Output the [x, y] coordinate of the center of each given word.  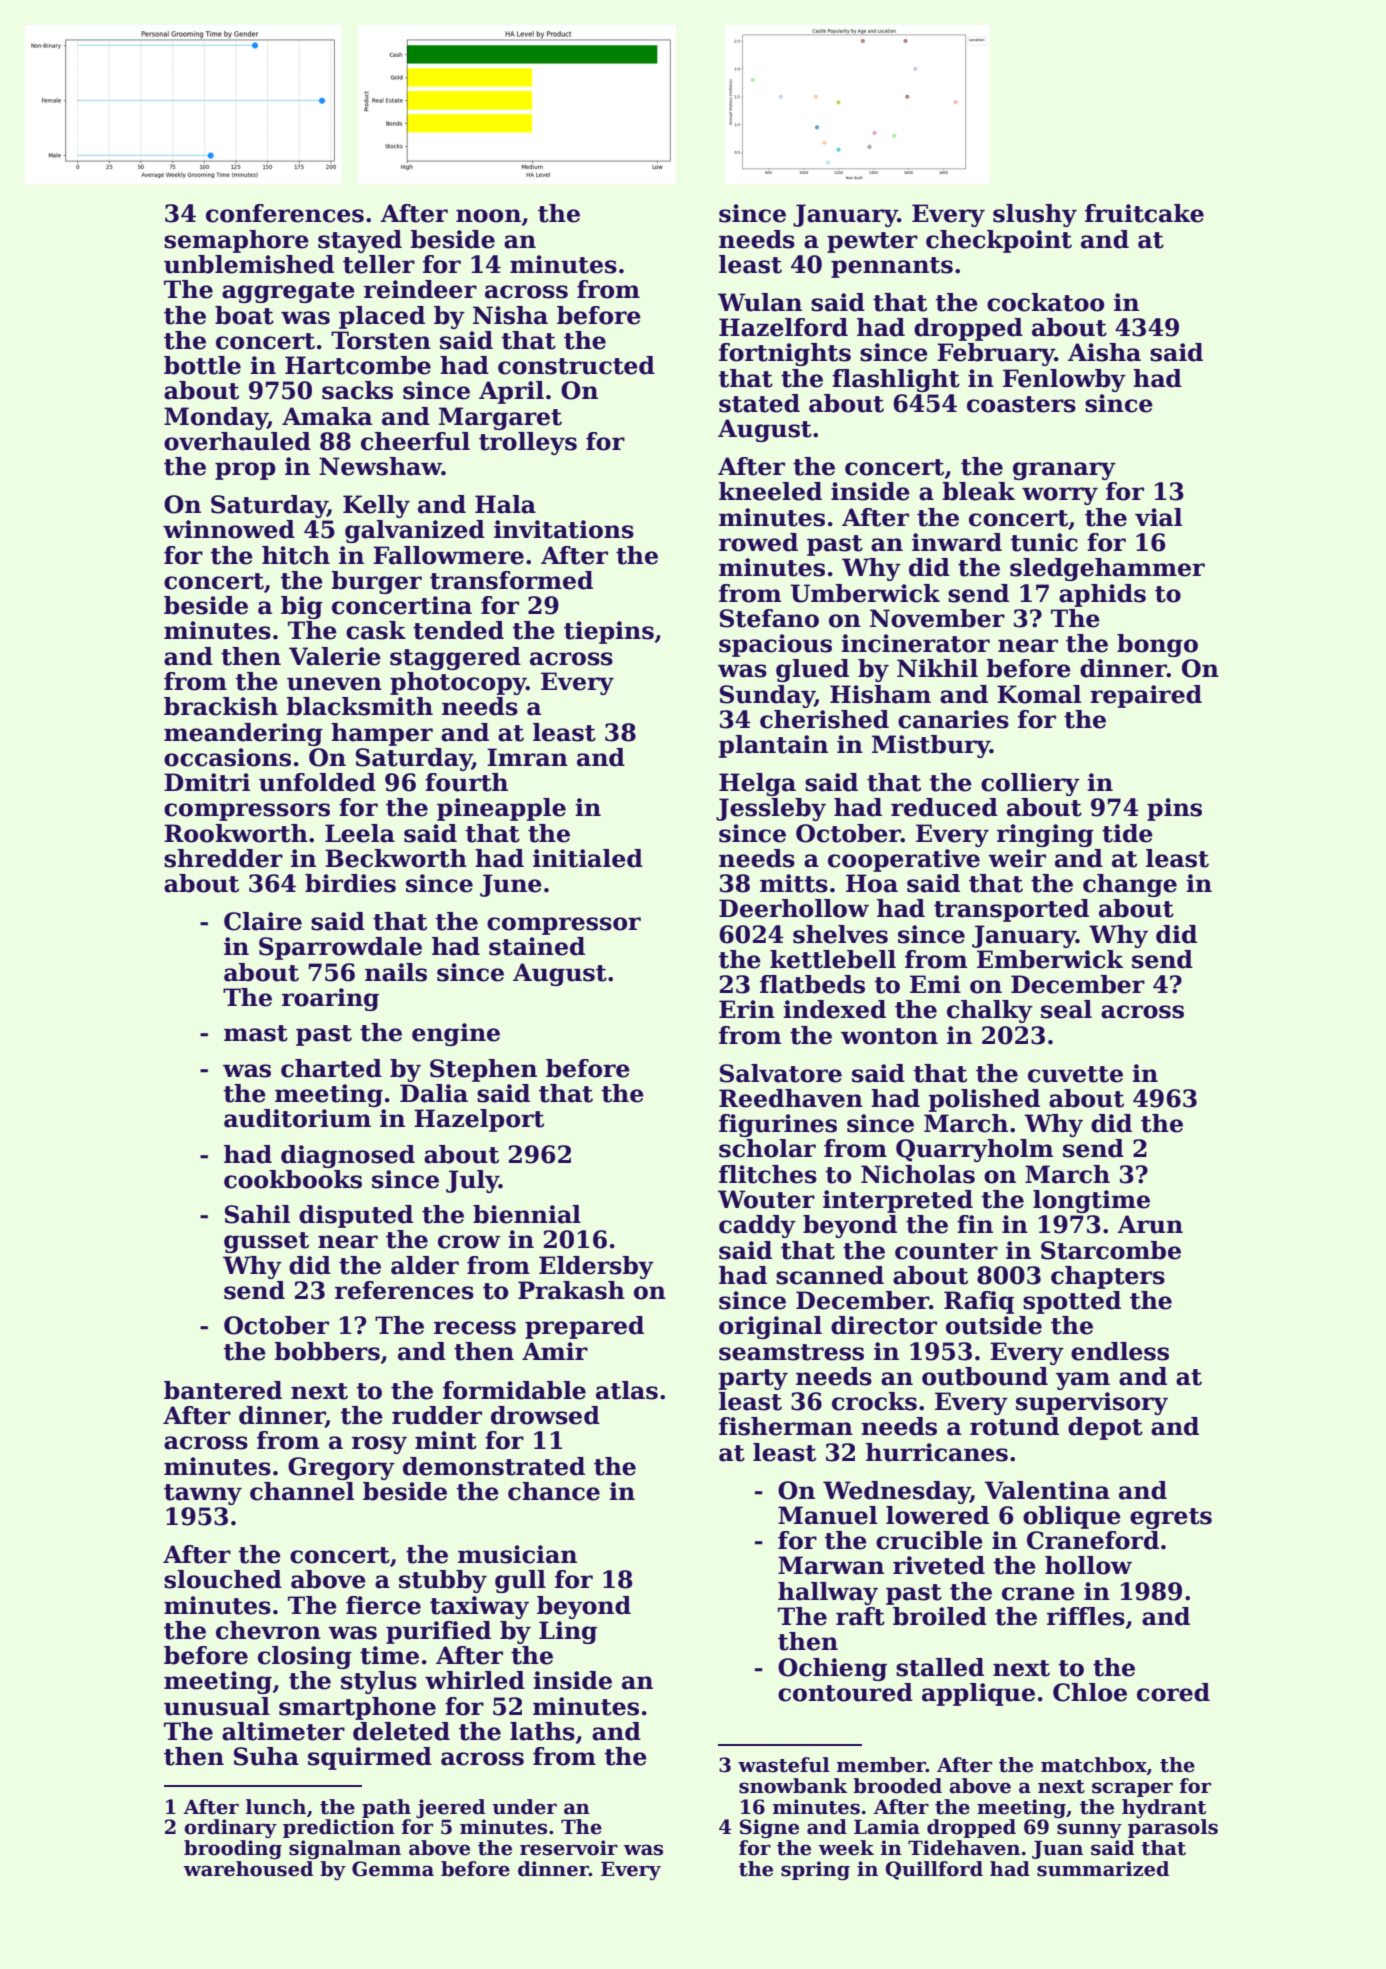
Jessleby [771, 809]
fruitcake [1144, 213]
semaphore [236, 241]
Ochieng [832, 1669]
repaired [1146, 696]
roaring [330, 999]
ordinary [230, 1828]
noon [488, 216]
